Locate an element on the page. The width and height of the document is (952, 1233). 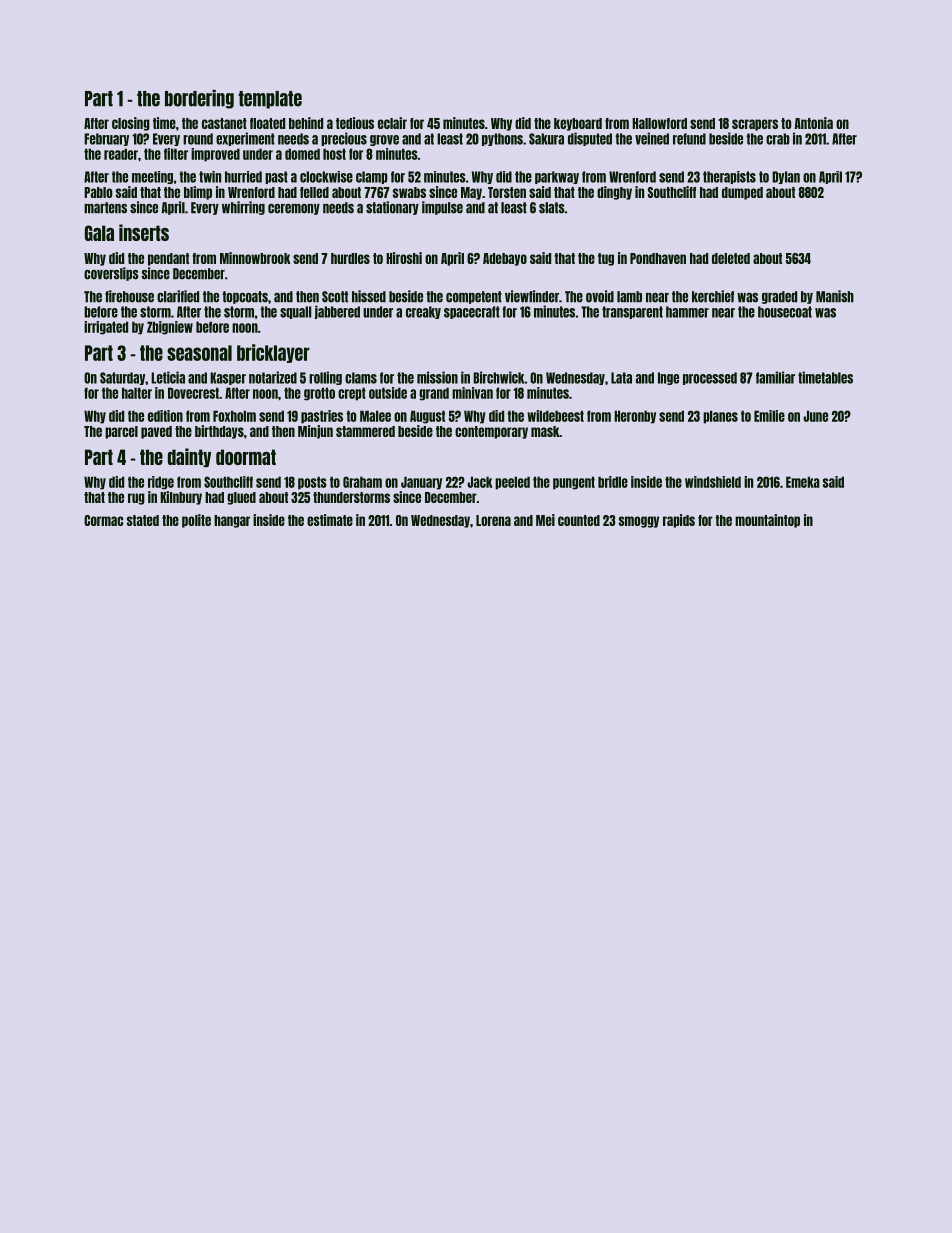
bricklayer is located at coordinates (273, 353).
